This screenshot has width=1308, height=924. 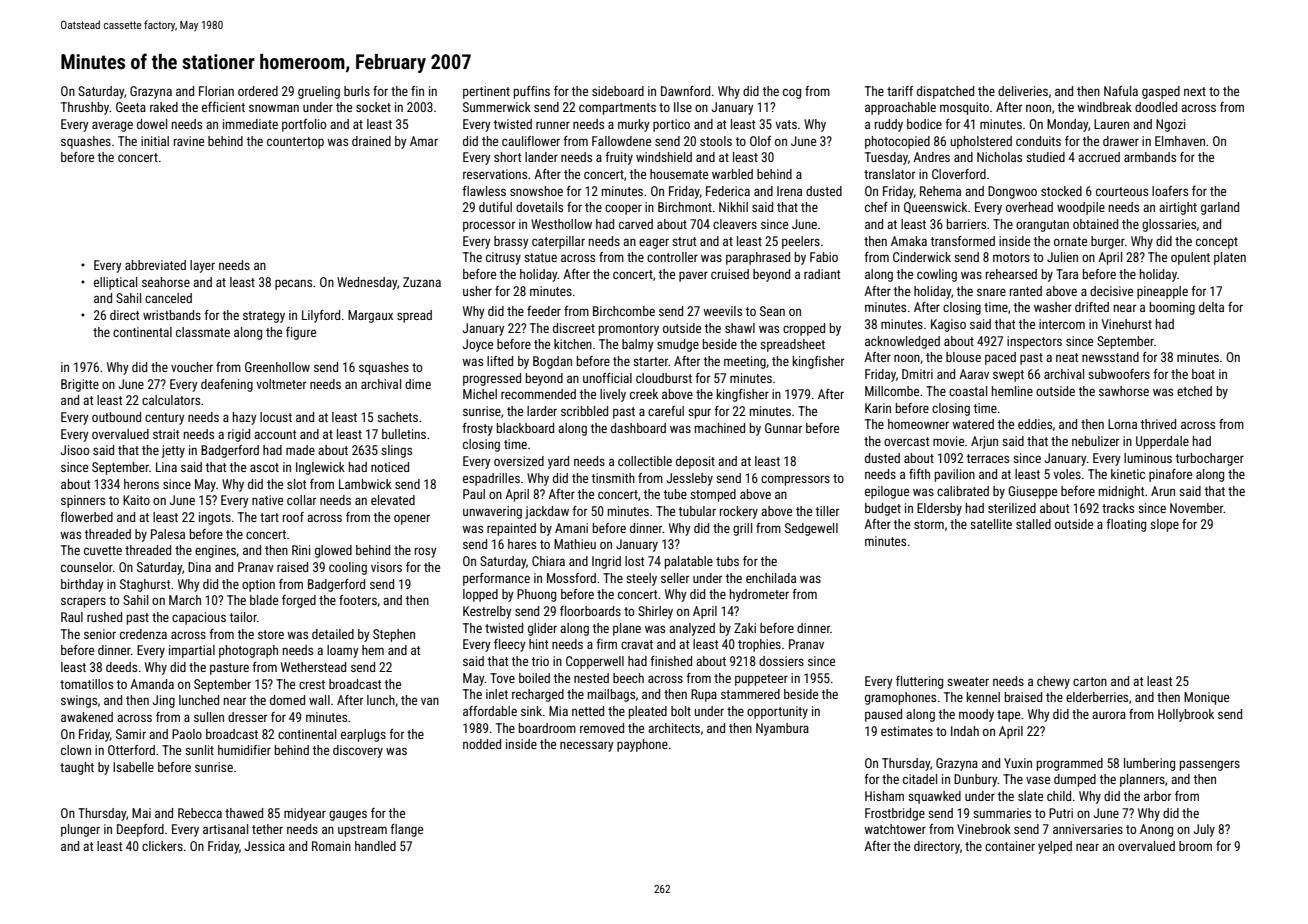 What do you see at coordinates (1158, 424) in the screenshot?
I see `thrived` at bounding box center [1158, 424].
